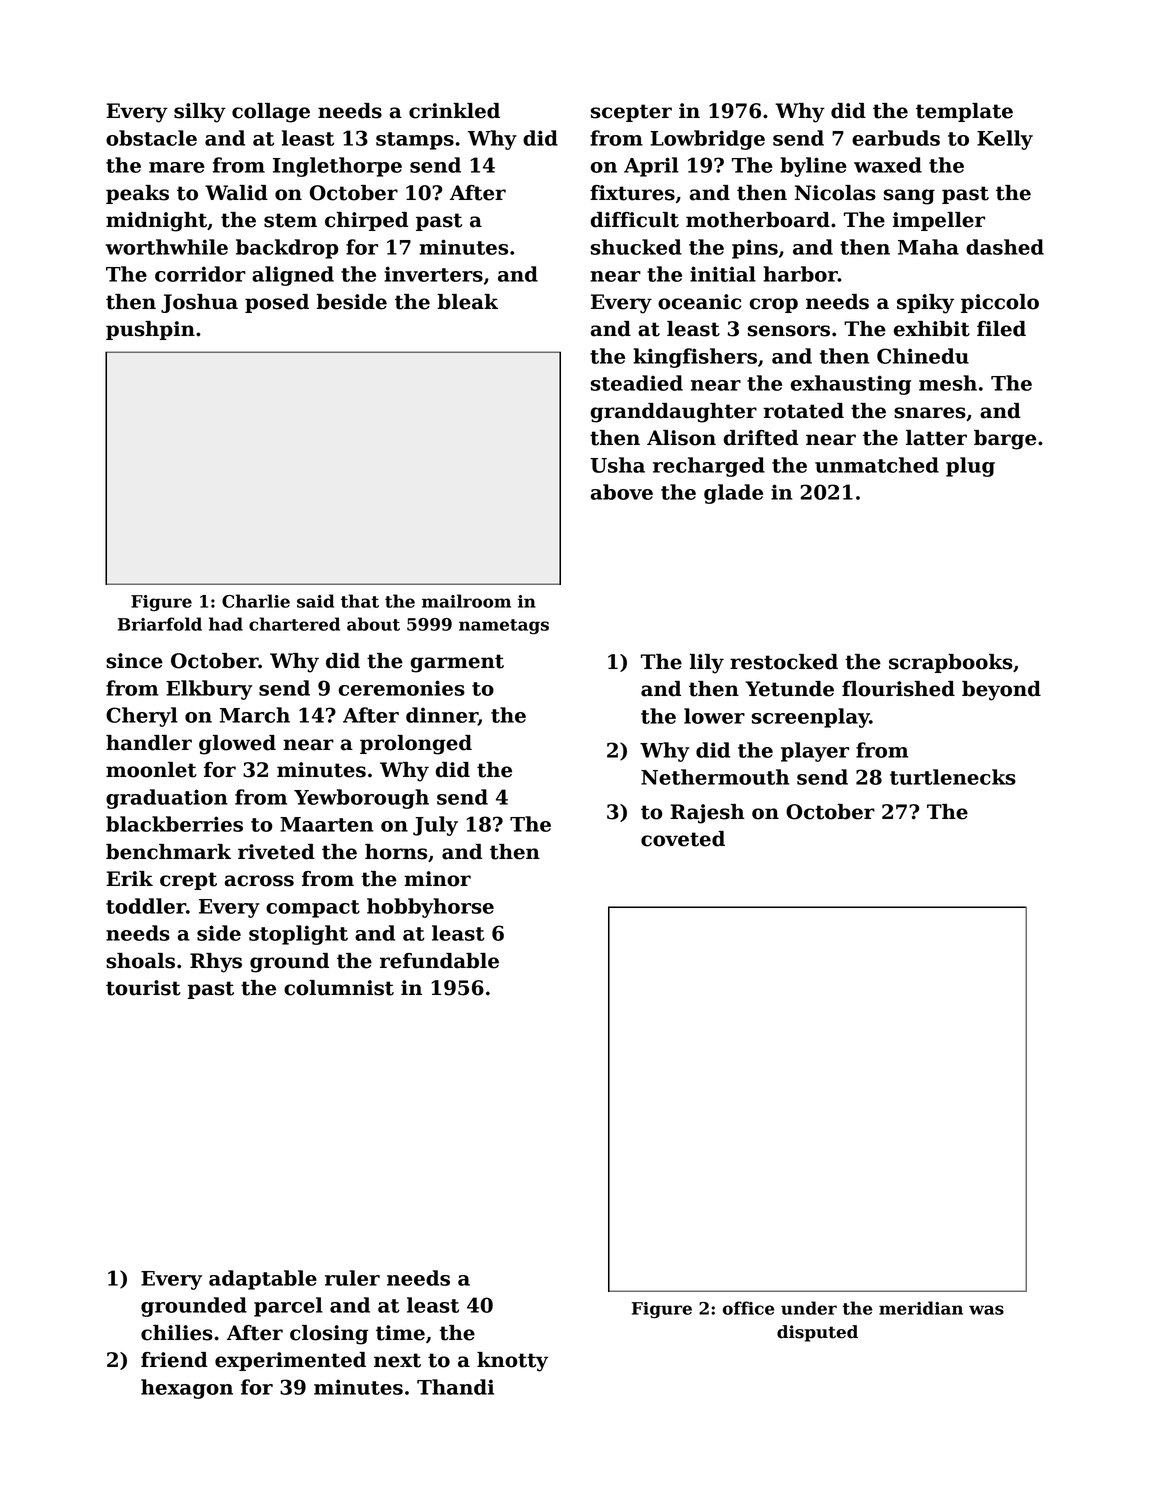 The width and height of the screenshot is (1151, 1490). Describe the element at coordinates (1005, 440) in the screenshot. I see `barge` at that location.
